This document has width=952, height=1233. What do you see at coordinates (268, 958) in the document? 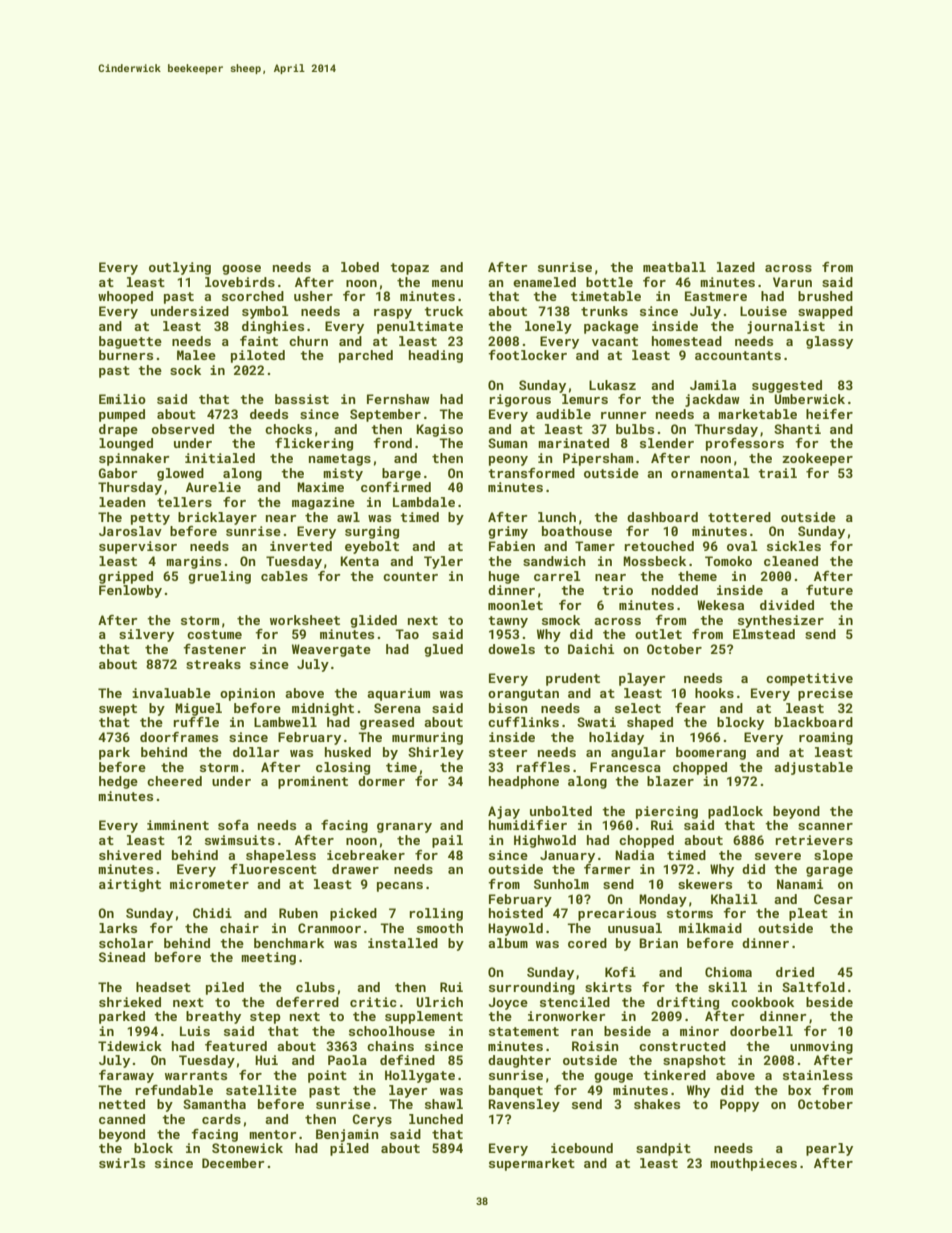
I see `meeting` at bounding box center [268, 958].
